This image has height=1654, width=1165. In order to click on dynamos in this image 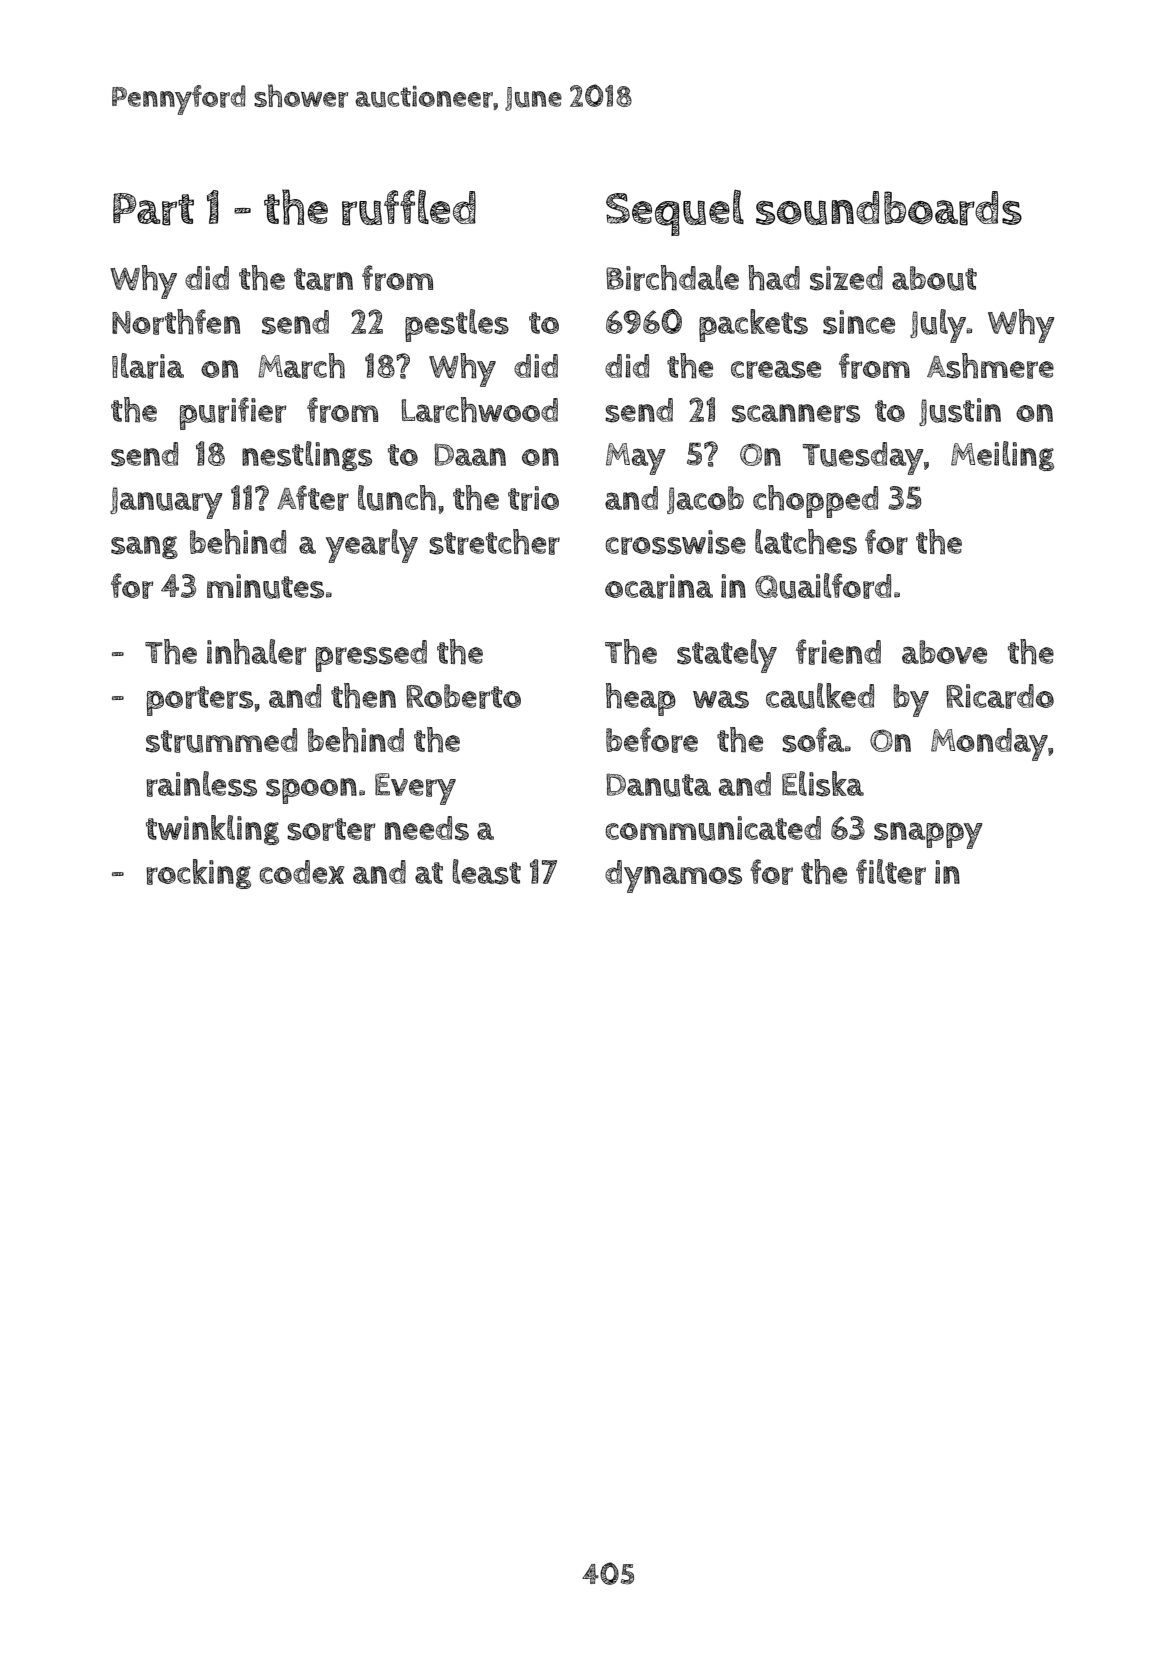, I will do `click(673, 876)`.
